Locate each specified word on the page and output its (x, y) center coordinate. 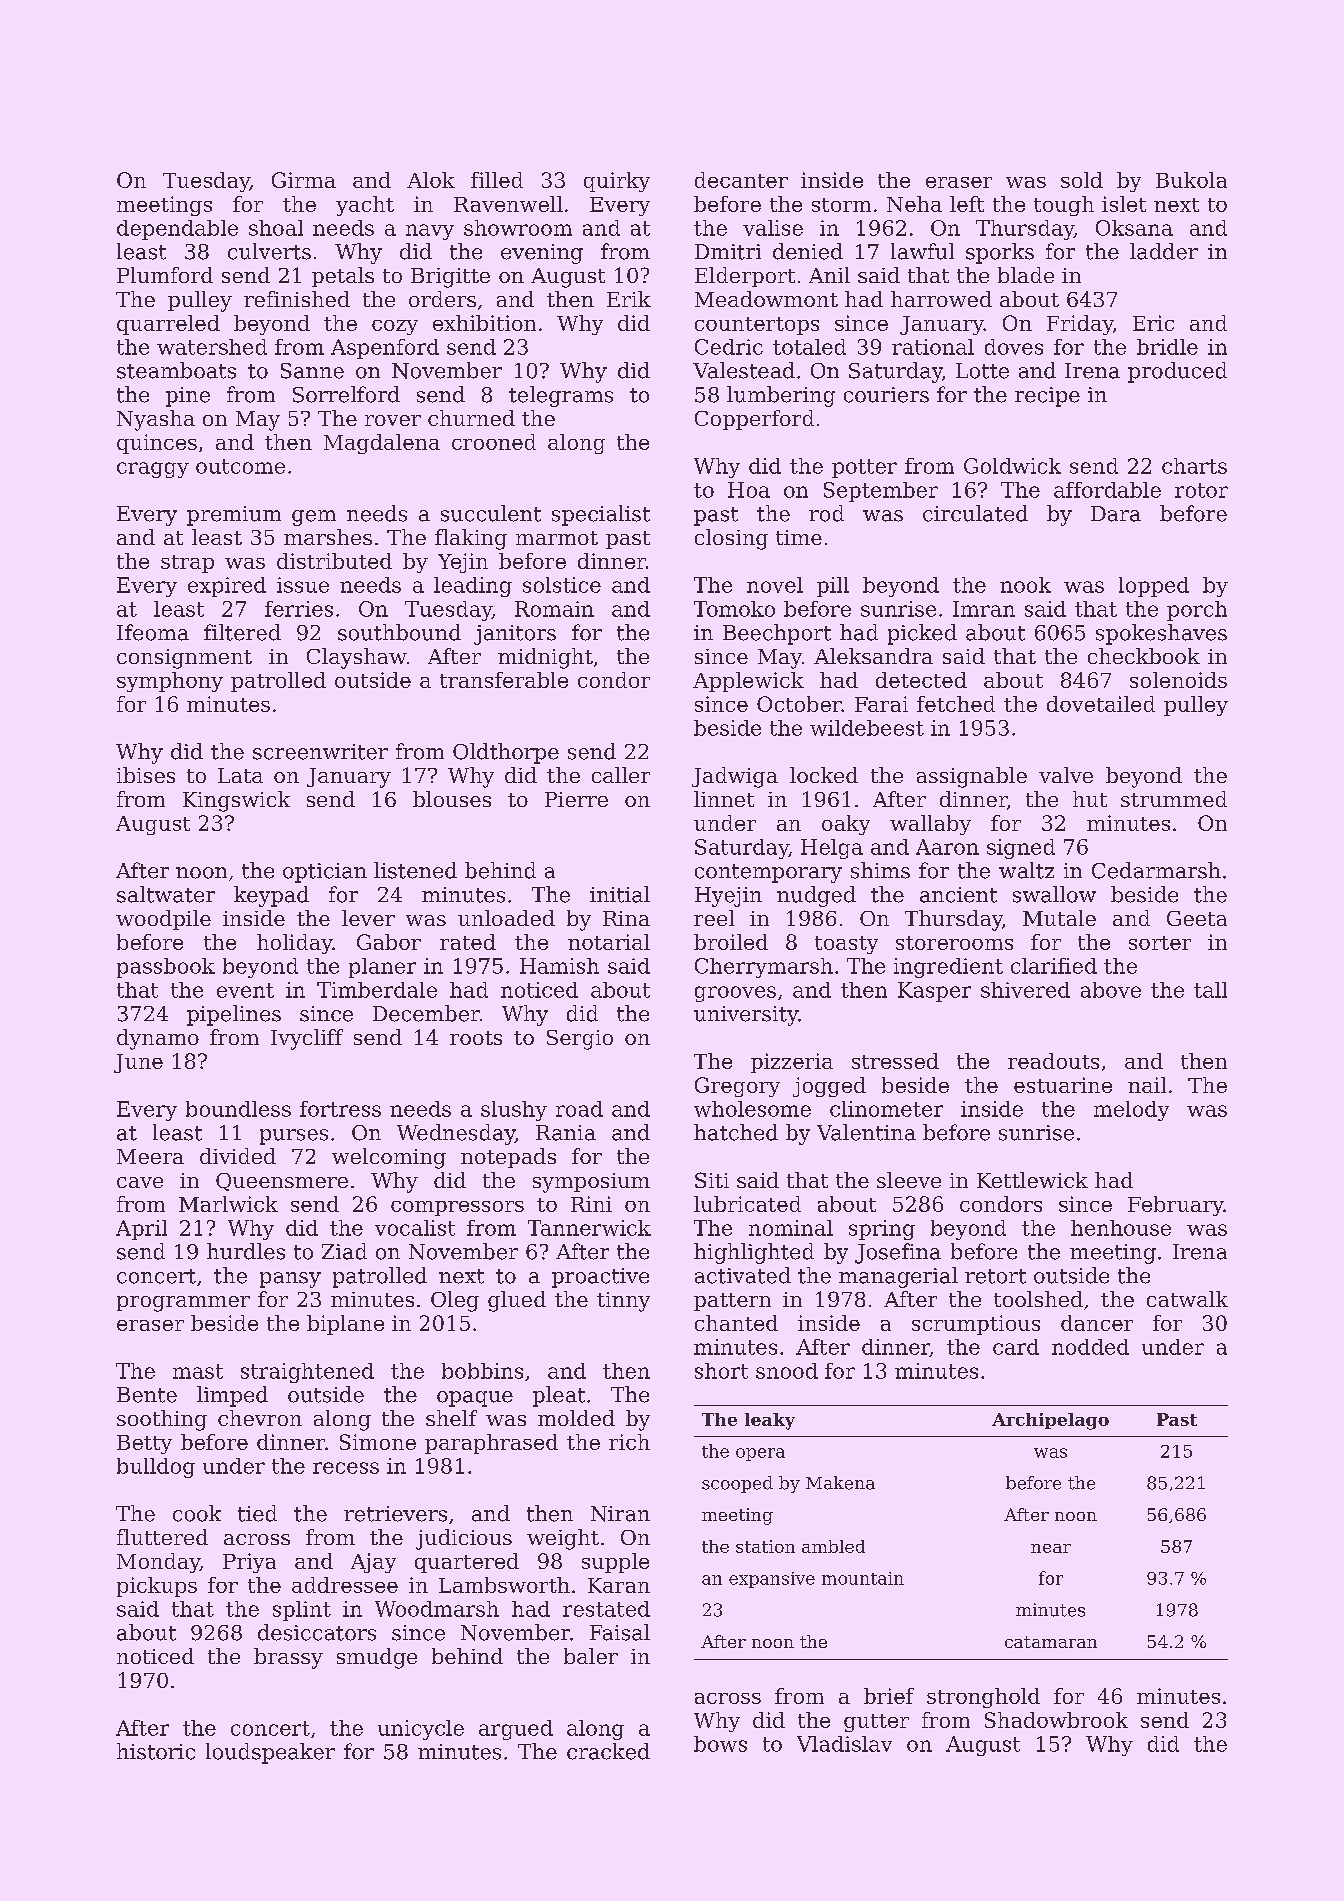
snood (787, 1371)
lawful (922, 251)
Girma (304, 180)
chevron (260, 1418)
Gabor (389, 942)
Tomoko (734, 609)
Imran (984, 609)
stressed (895, 1061)
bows (720, 1744)
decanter (741, 180)
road (579, 1109)
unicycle (421, 1730)
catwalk (1187, 1299)
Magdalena (382, 444)
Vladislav (844, 1744)
